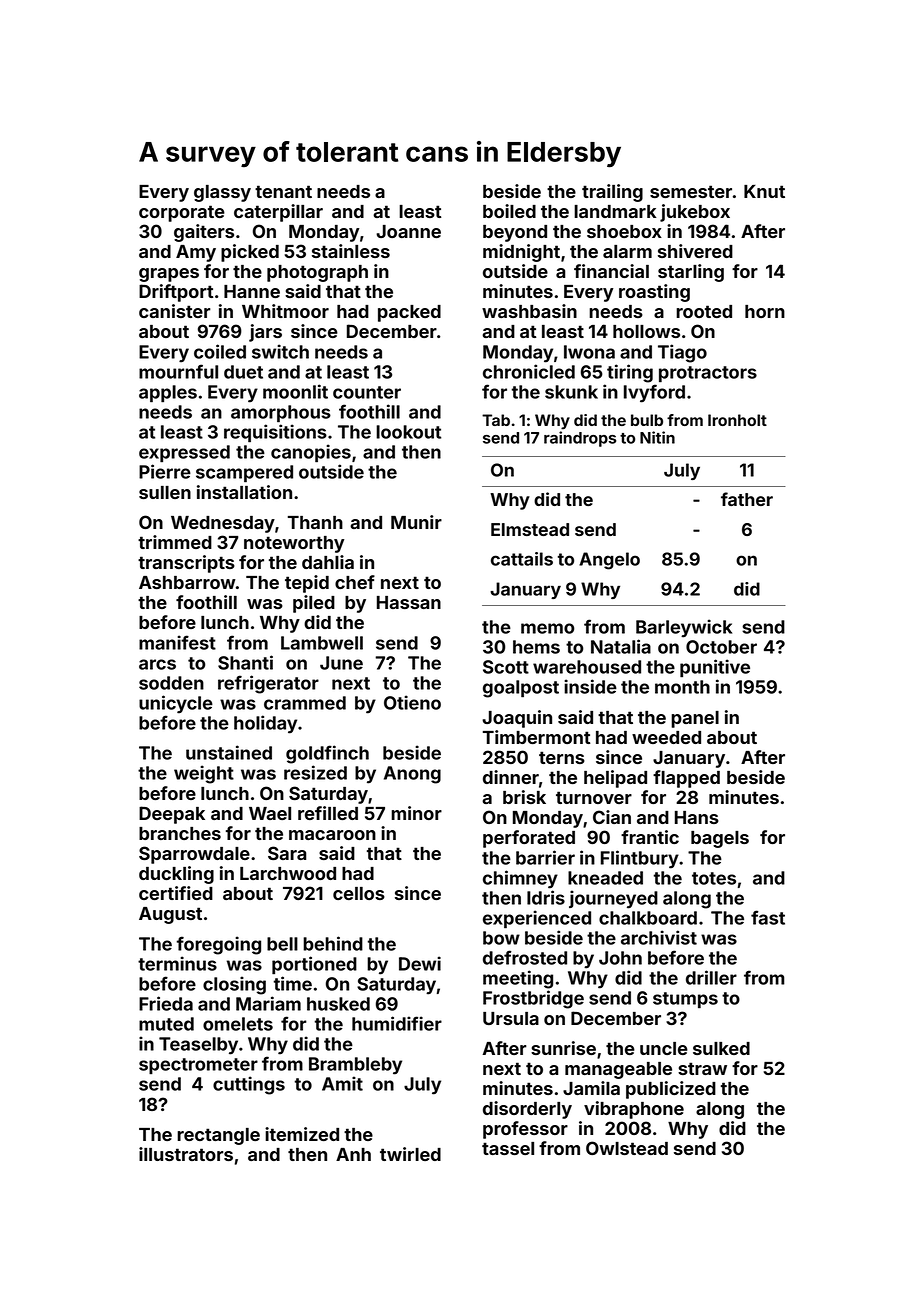  Describe the element at coordinates (412, 775) in the screenshot. I see `Anong` at that location.
